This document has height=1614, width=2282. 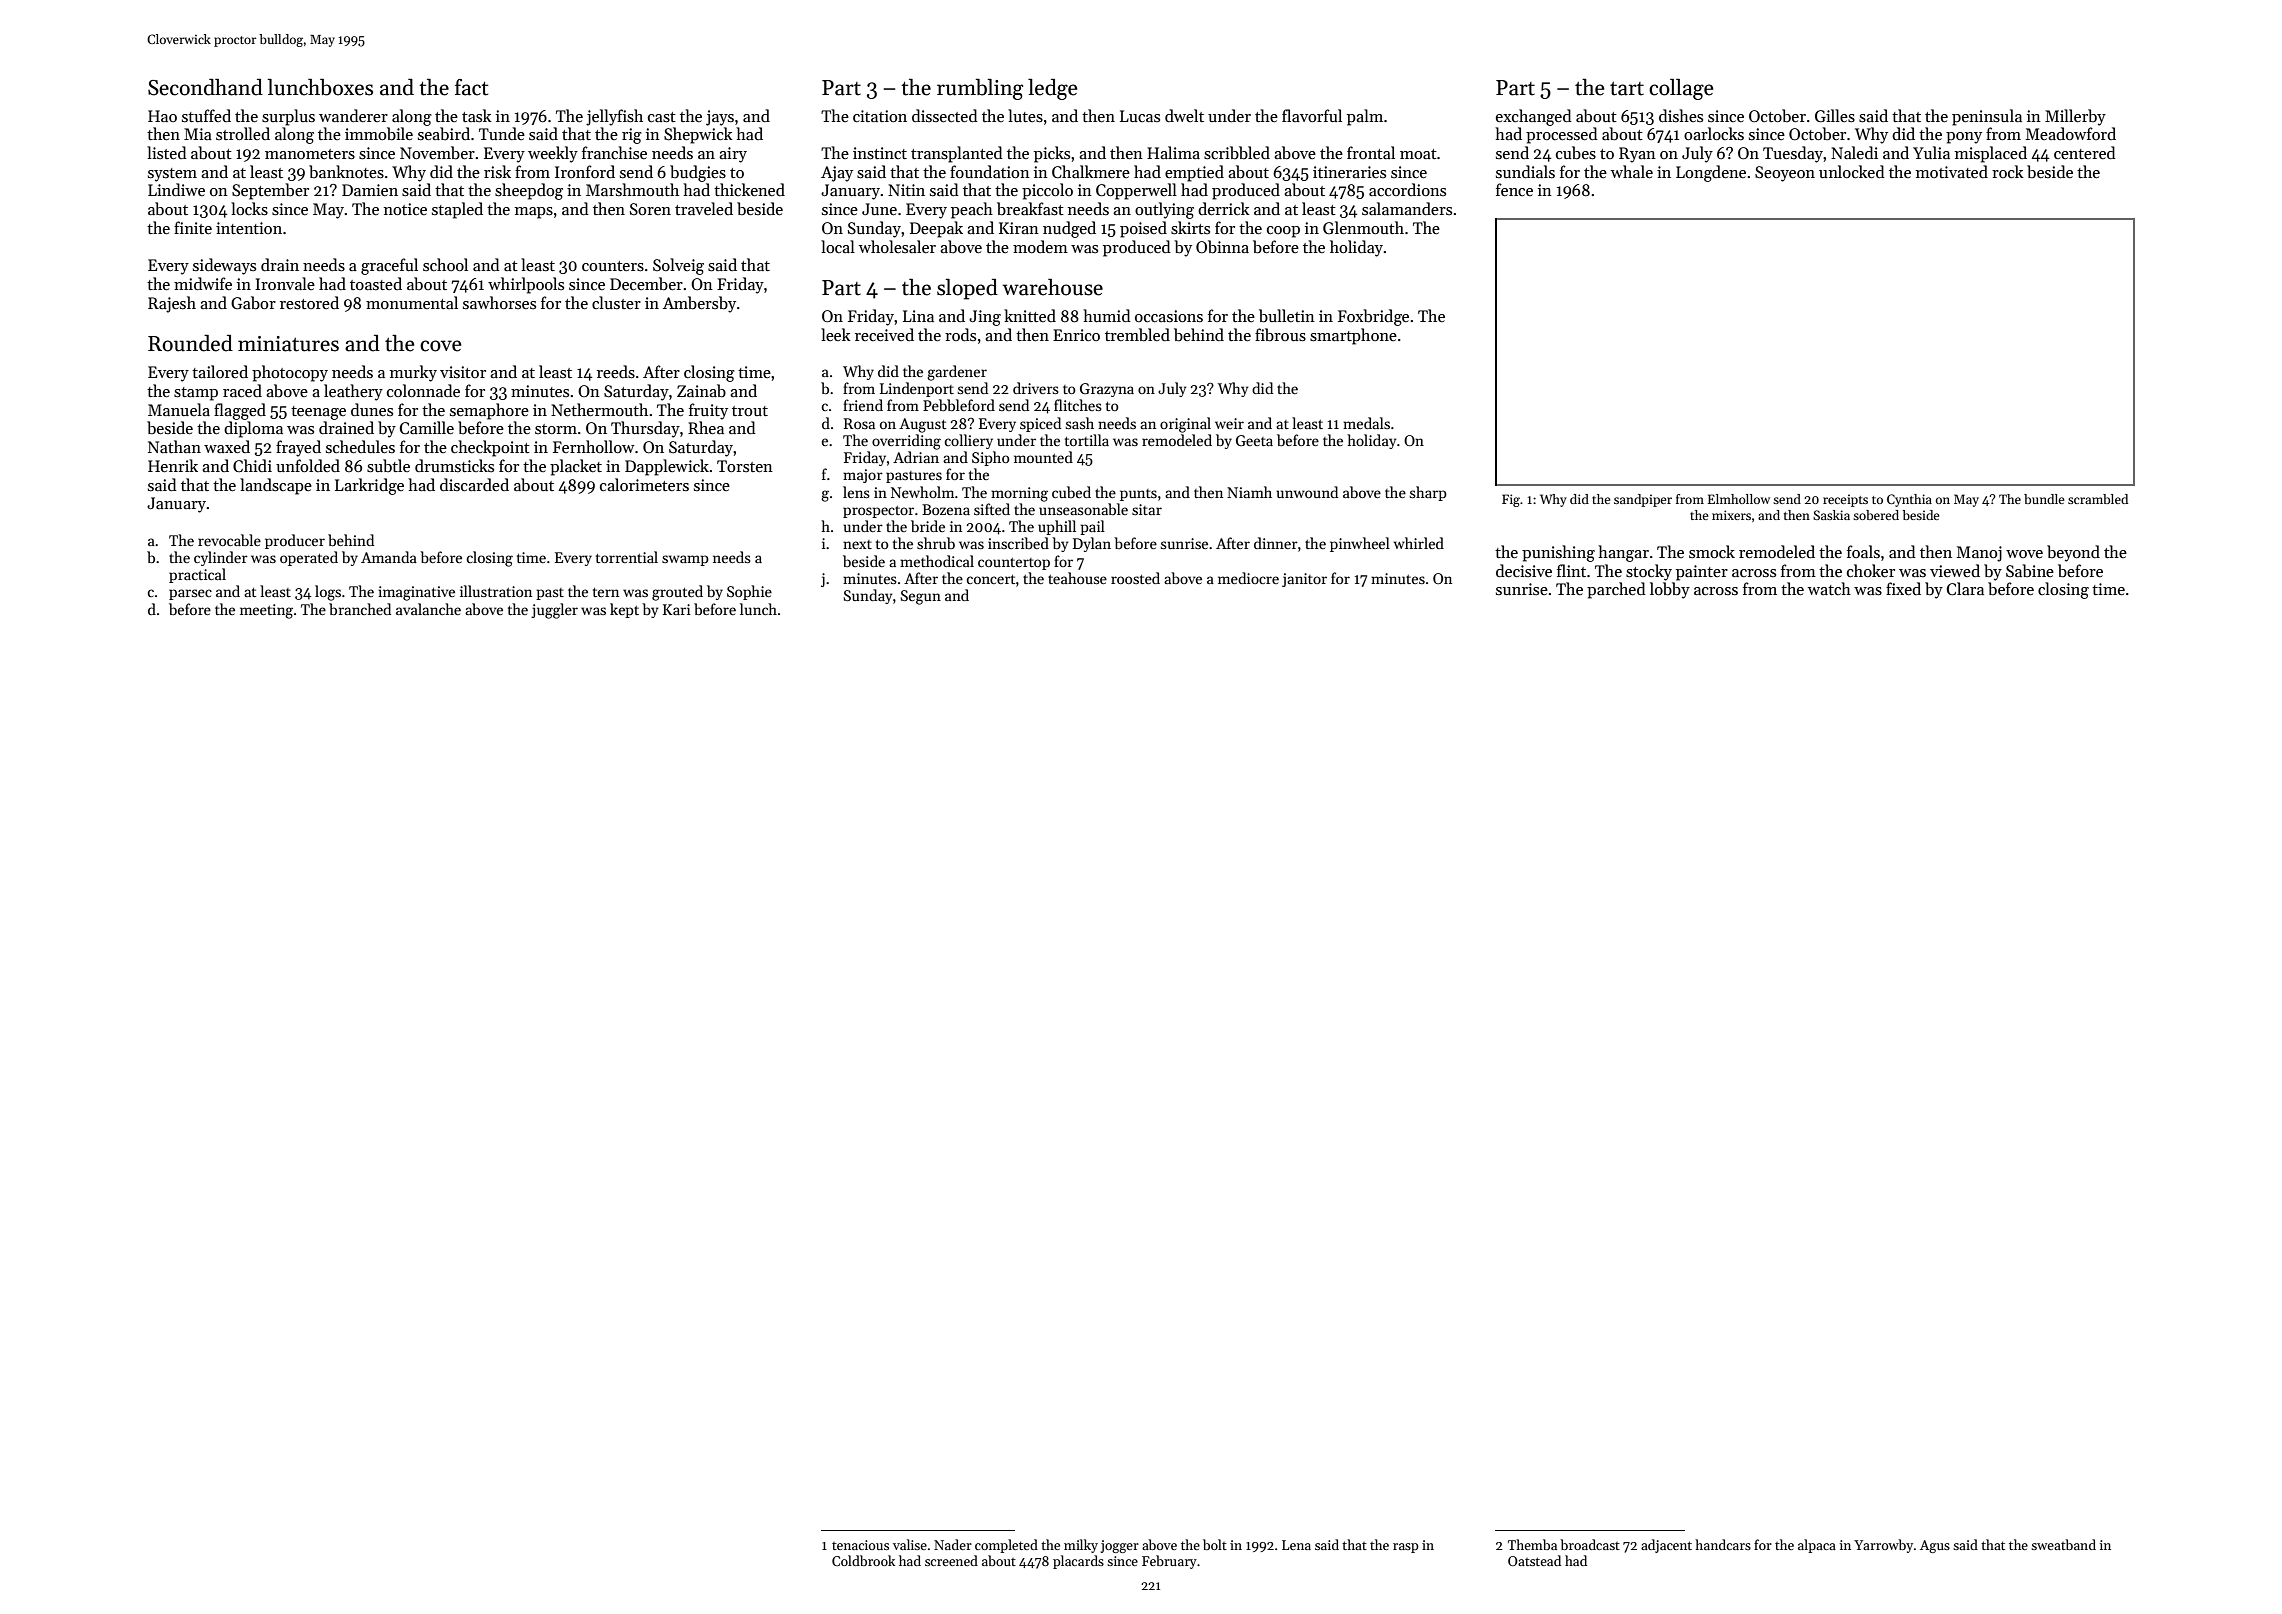 I want to click on meeting, so click(x=266, y=611).
